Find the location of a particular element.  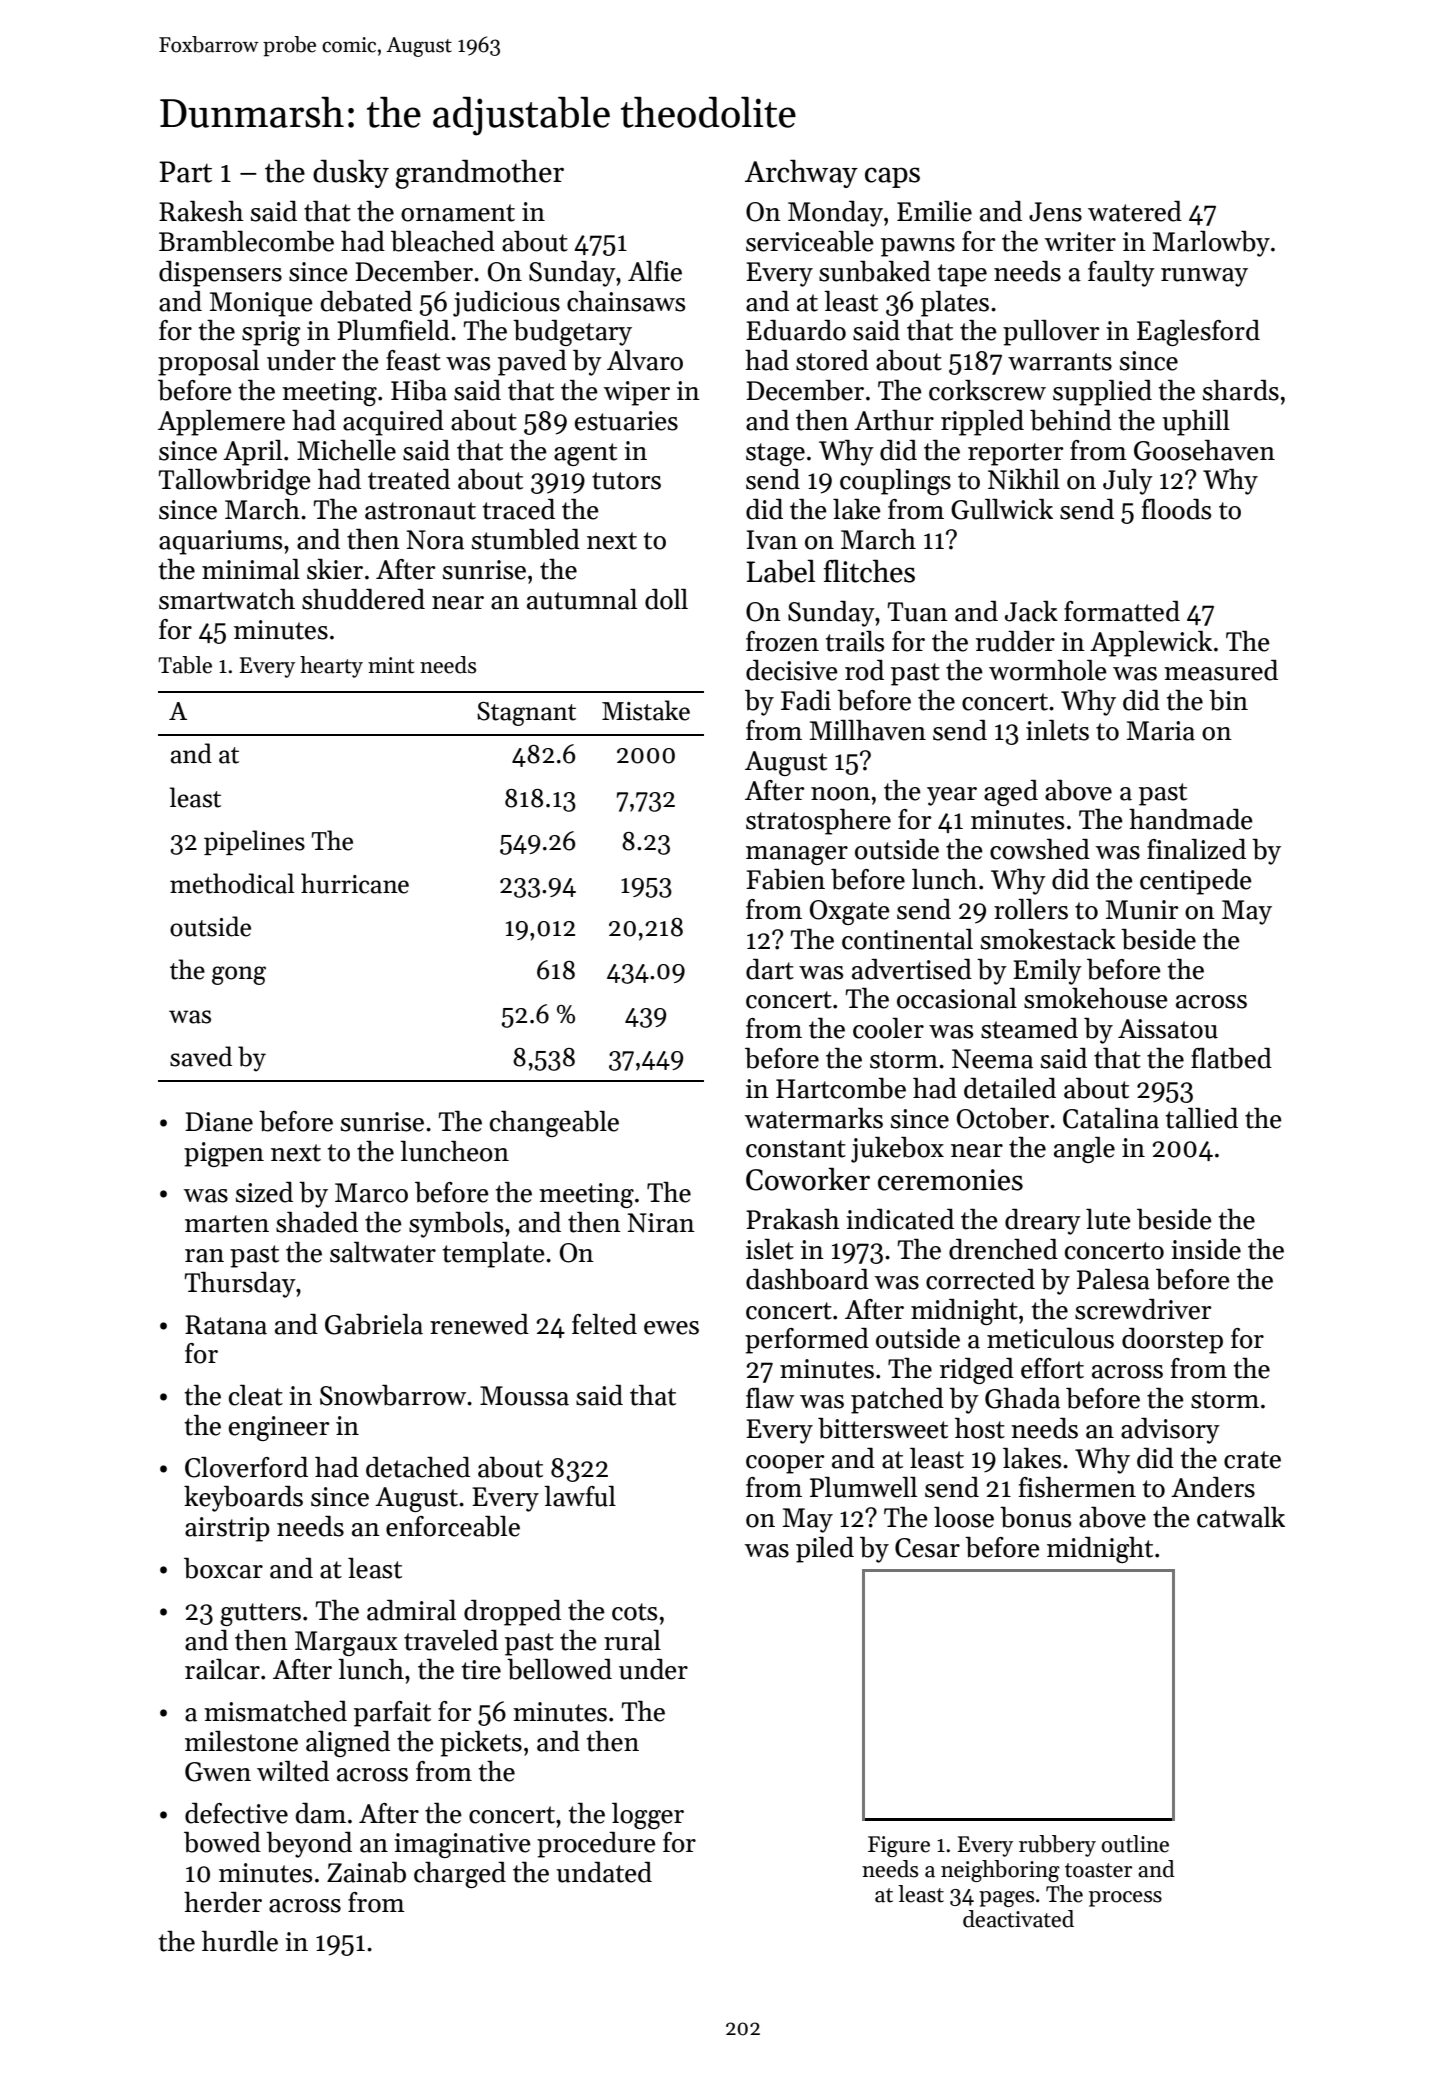

Anders is located at coordinates (1213, 1487).
